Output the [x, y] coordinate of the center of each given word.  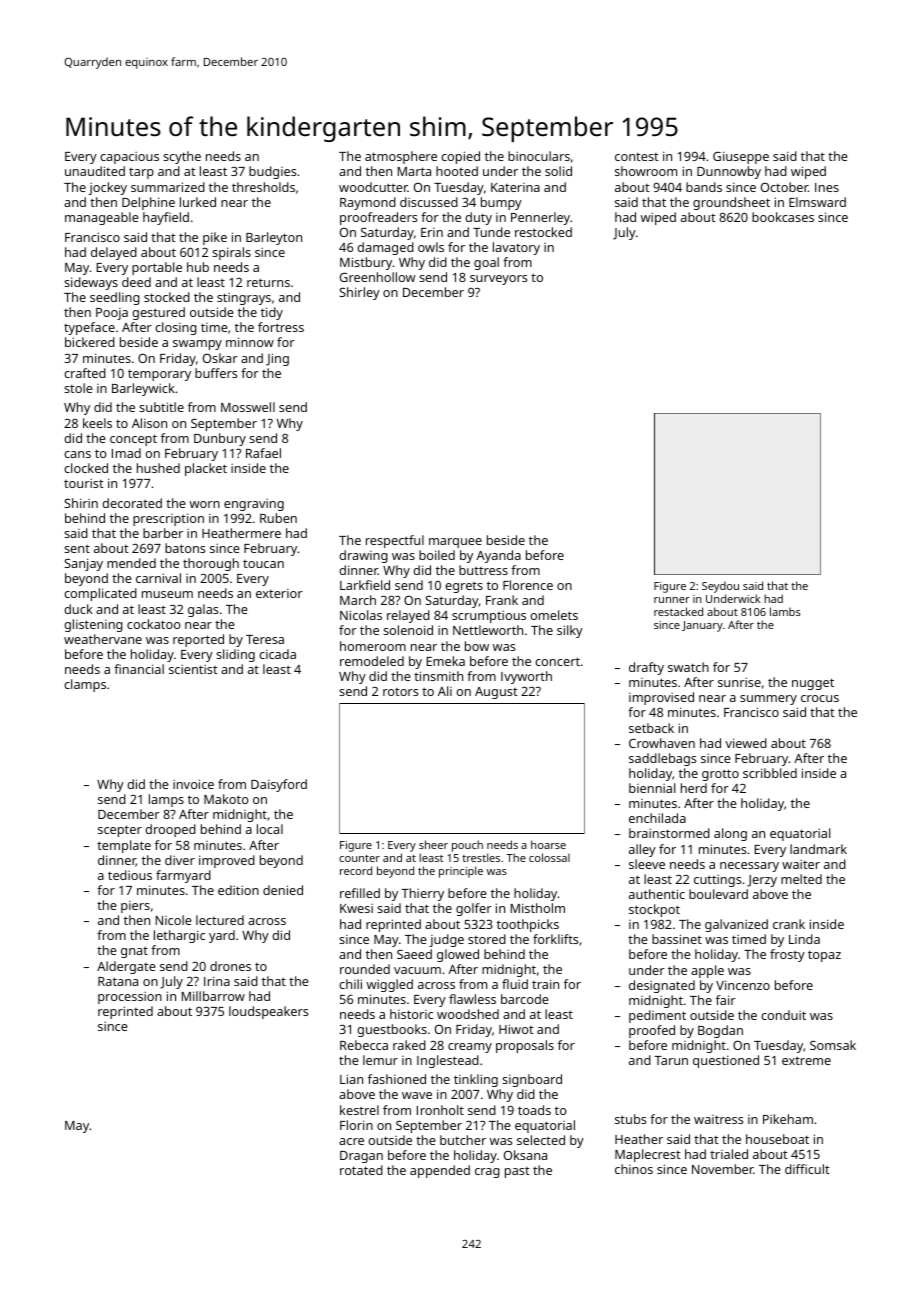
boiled [437, 555]
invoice [193, 784]
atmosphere [401, 157]
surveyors [498, 280]
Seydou [720, 587]
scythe [182, 157]
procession [130, 998]
